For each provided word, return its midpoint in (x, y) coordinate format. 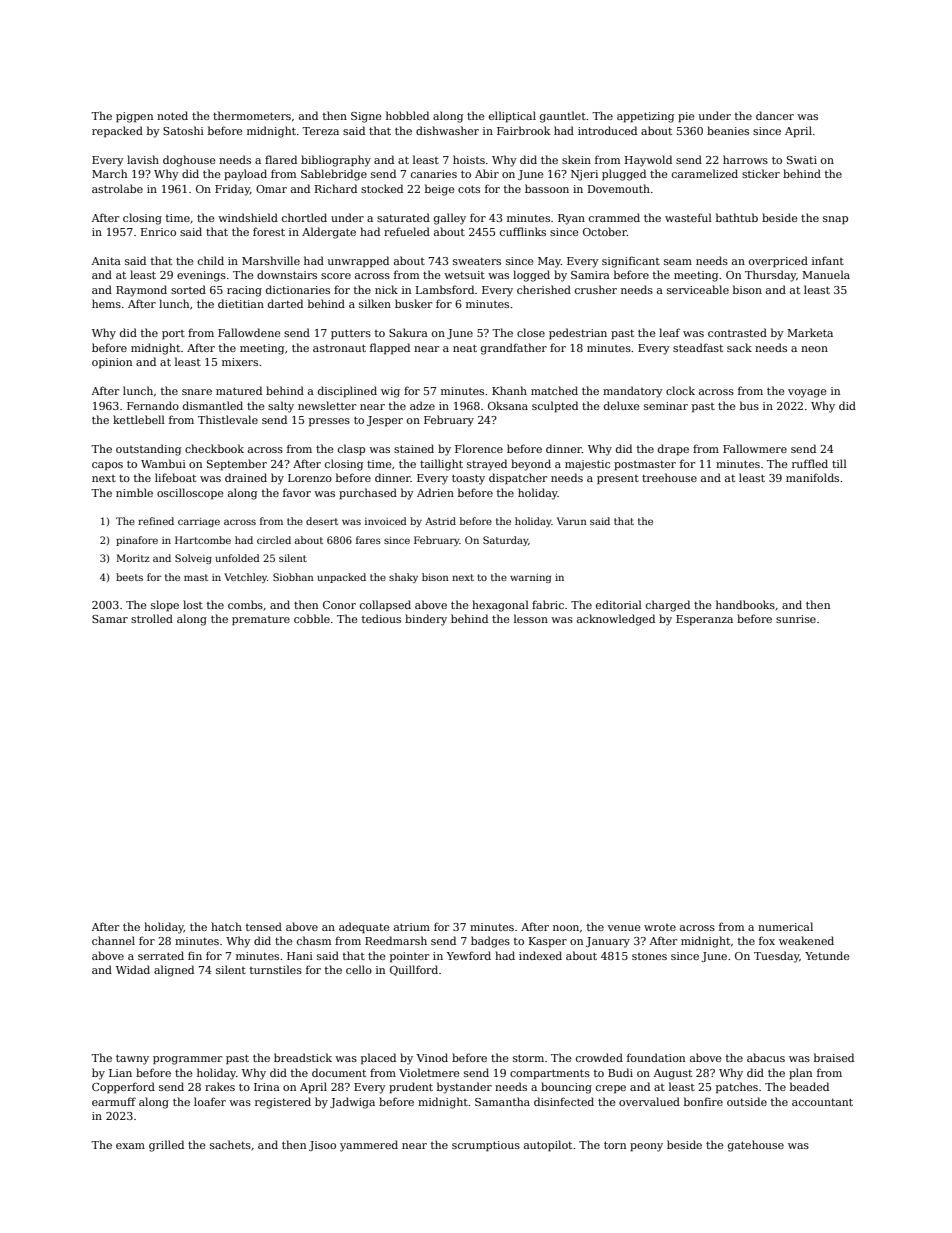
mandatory (633, 392)
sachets (230, 1144)
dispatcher (518, 479)
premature (261, 621)
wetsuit (464, 275)
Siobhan (293, 577)
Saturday (505, 541)
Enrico (158, 232)
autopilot (548, 1146)
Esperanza (704, 620)
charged (668, 606)
